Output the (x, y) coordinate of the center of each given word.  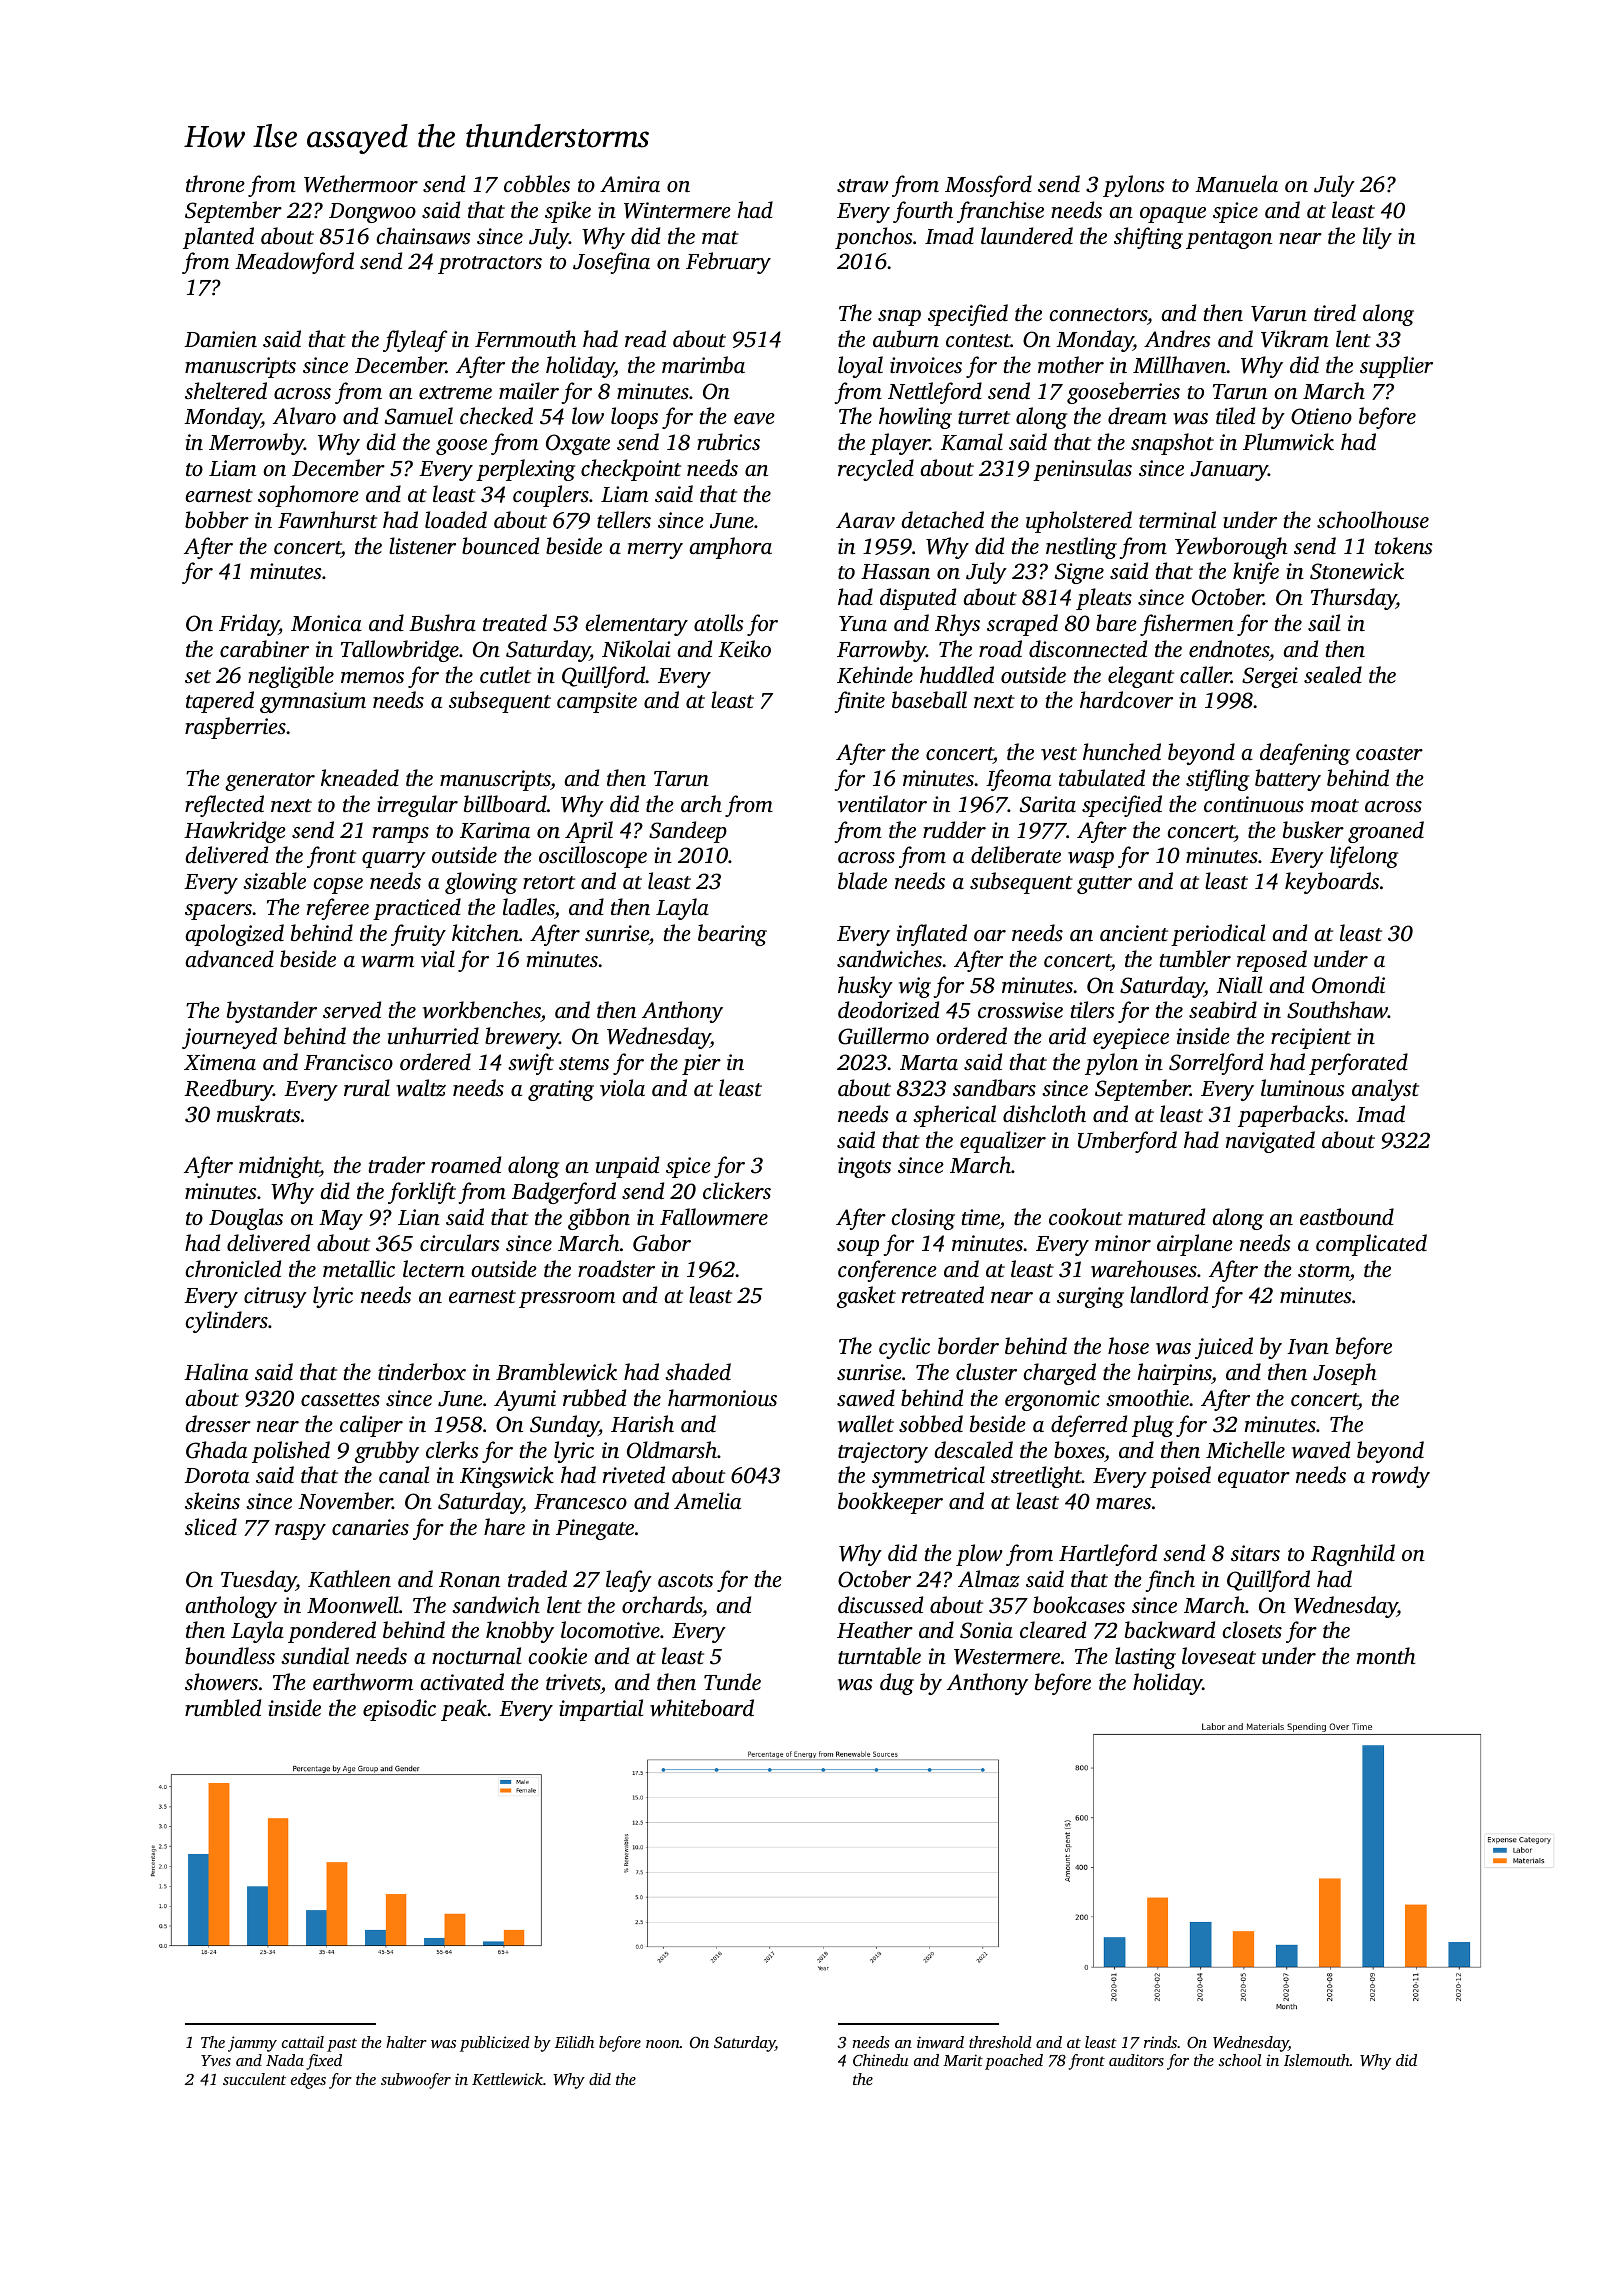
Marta (929, 1062)
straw (863, 186)
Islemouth (1317, 2060)
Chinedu (880, 2060)
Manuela (1236, 183)
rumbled (223, 1707)
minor (1123, 1243)
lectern (434, 1268)
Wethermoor (361, 184)
